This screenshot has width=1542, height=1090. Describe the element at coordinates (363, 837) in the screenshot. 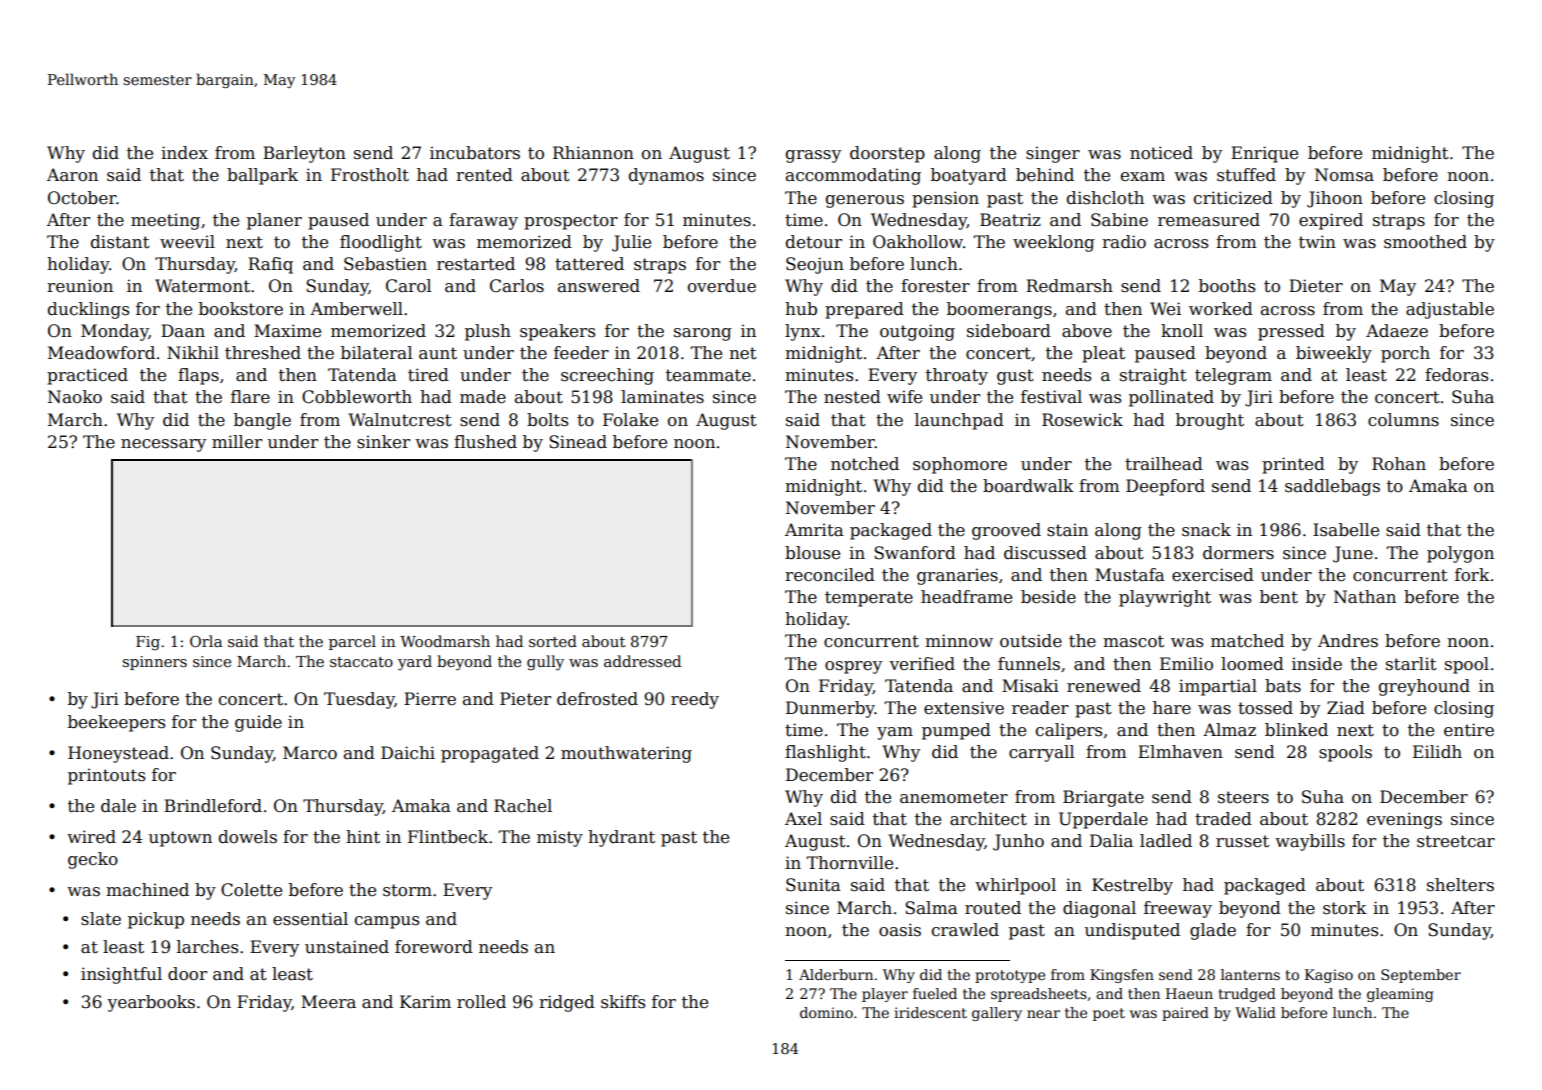

I see `hint` at that location.
